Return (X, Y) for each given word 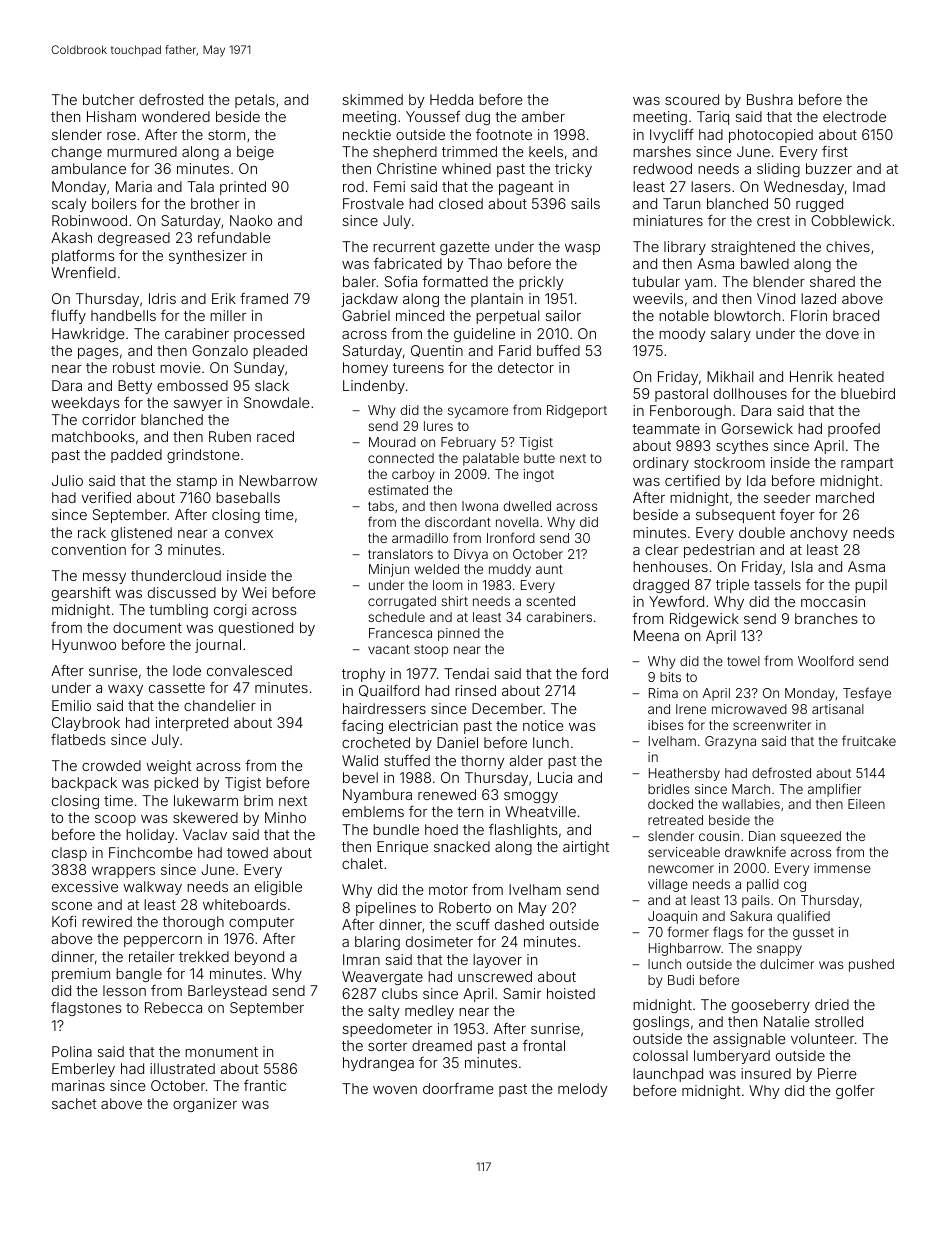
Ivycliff (672, 136)
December (507, 708)
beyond (259, 958)
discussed (182, 592)
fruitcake (869, 740)
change (77, 153)
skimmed (372, 99)
